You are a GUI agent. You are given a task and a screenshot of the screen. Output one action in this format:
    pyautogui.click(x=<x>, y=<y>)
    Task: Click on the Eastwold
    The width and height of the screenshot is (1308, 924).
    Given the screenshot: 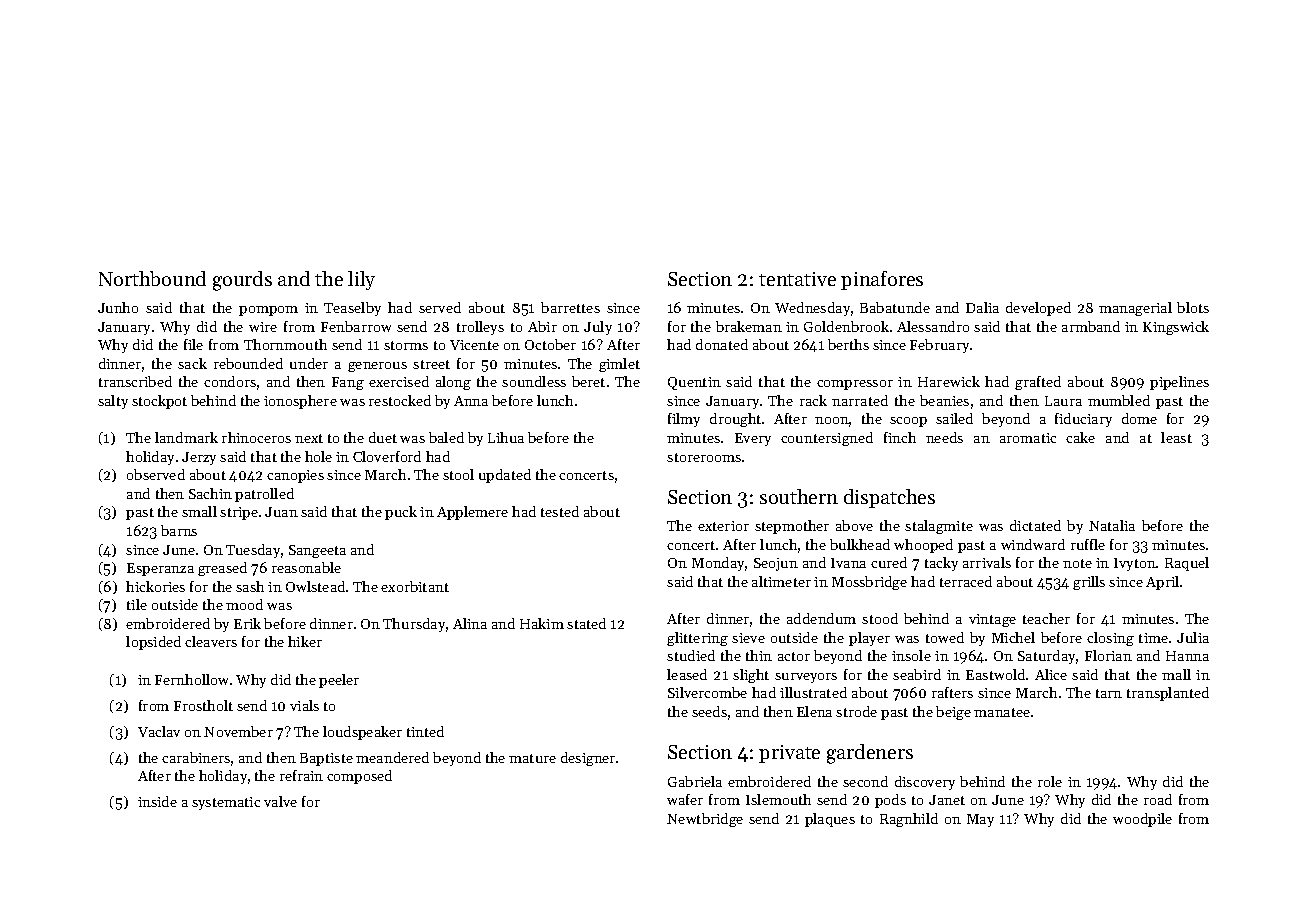 What is the action you would take?
    pyautogui.click(x=995, y=674)
